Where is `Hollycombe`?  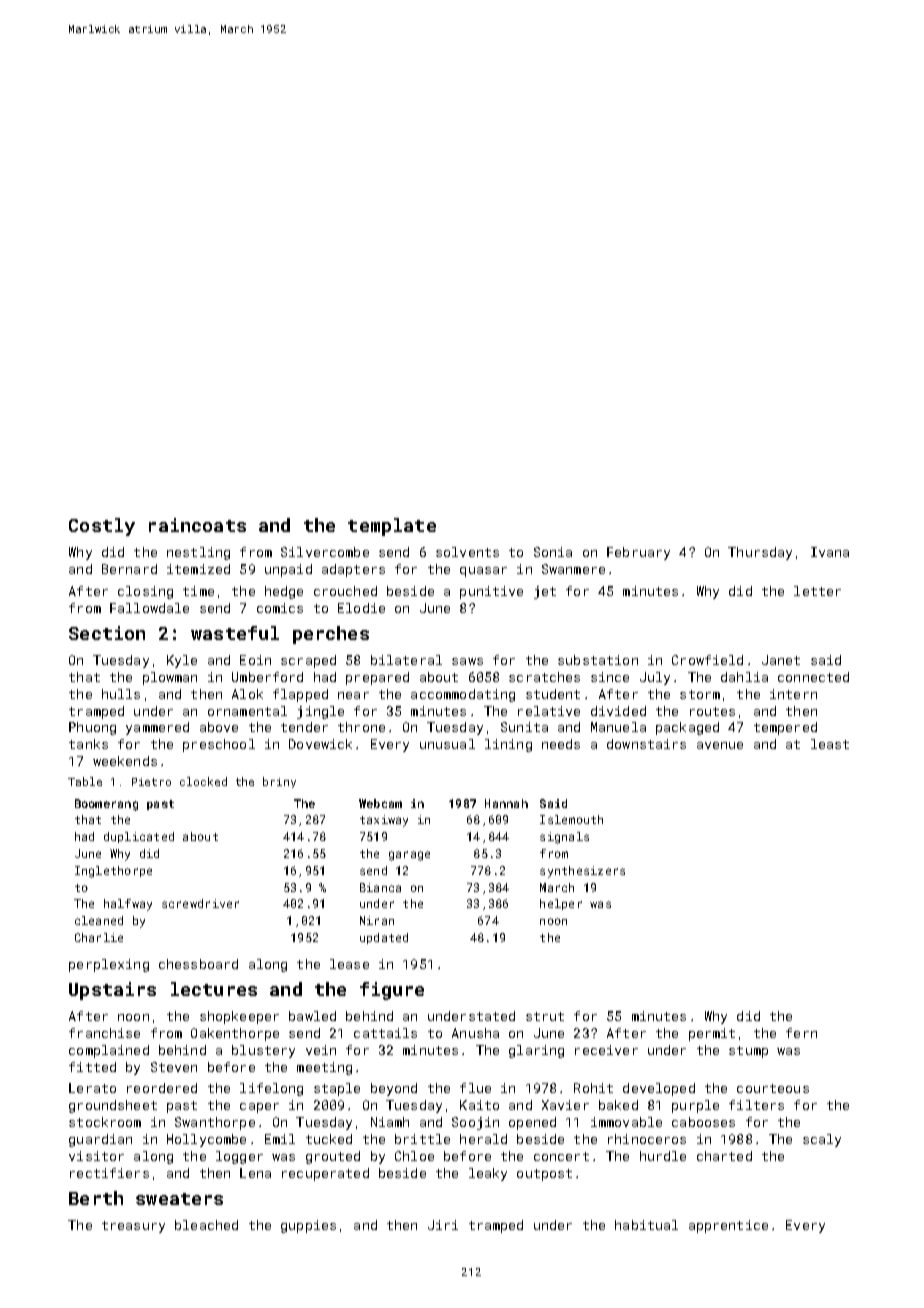 Hollycombe is located at coordinates (206, 1140).
